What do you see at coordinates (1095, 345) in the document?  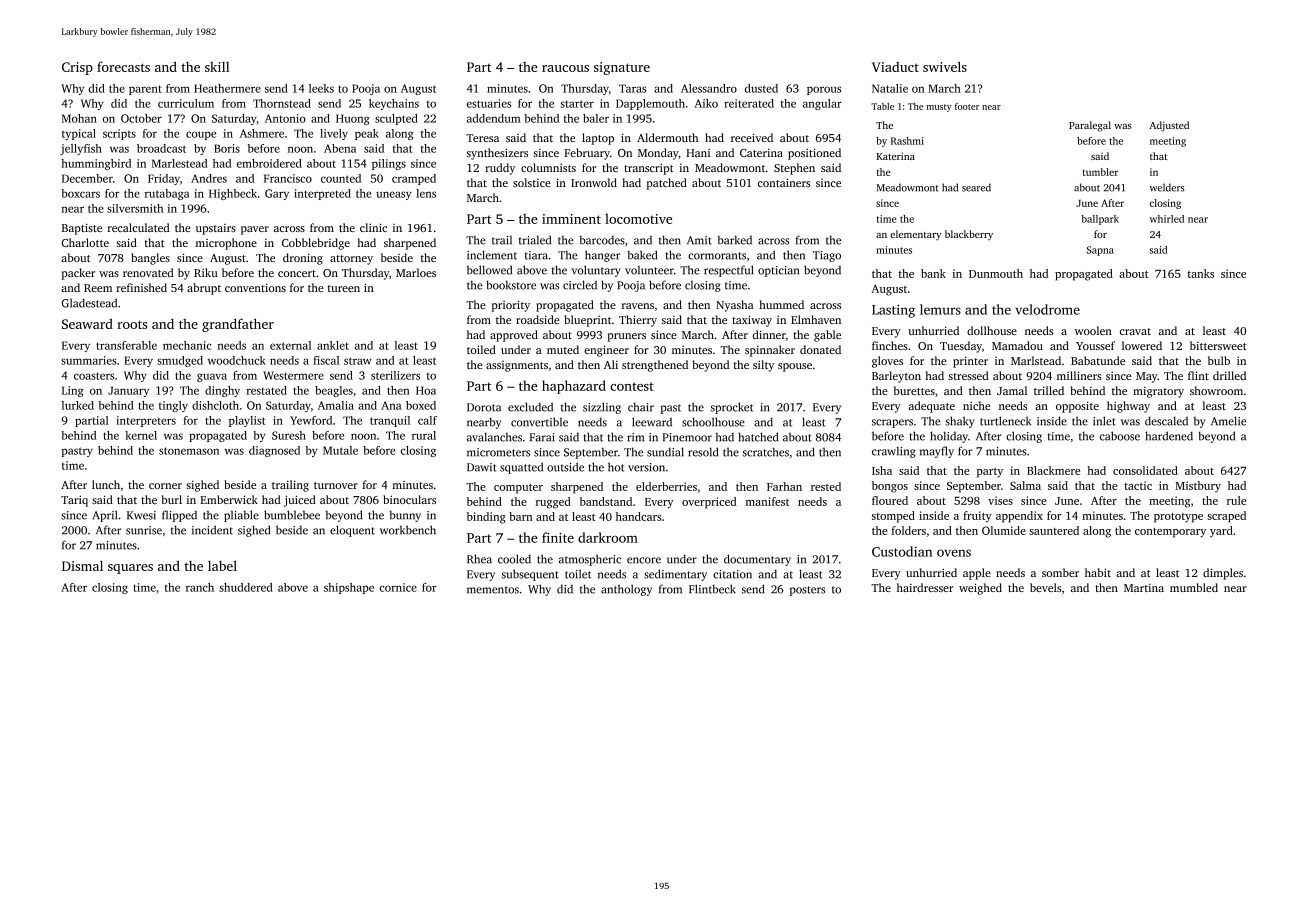 I see `Youssef` at bounding box center [1095, 345].
